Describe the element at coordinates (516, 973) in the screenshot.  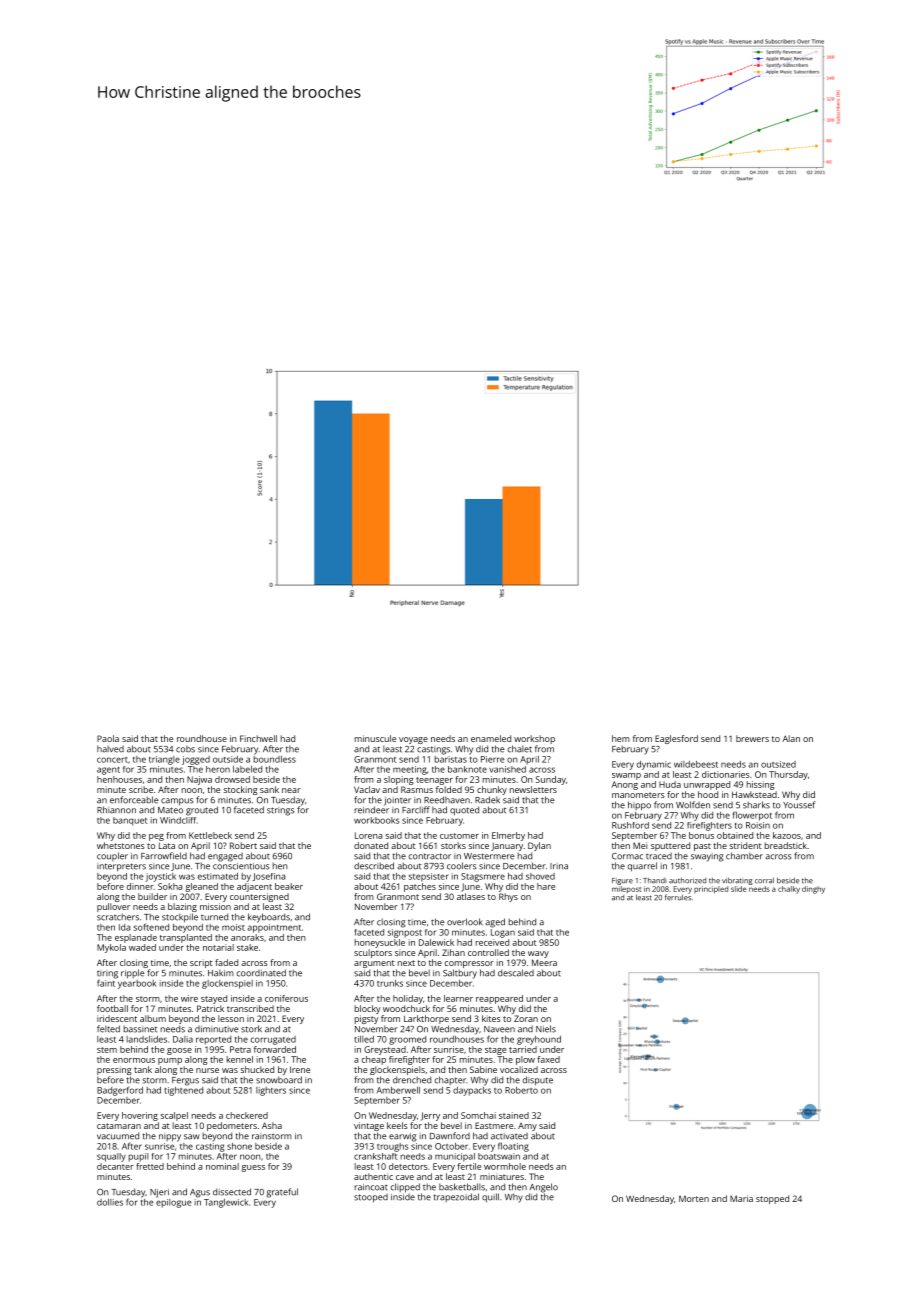
I see `descaled` at that location.
